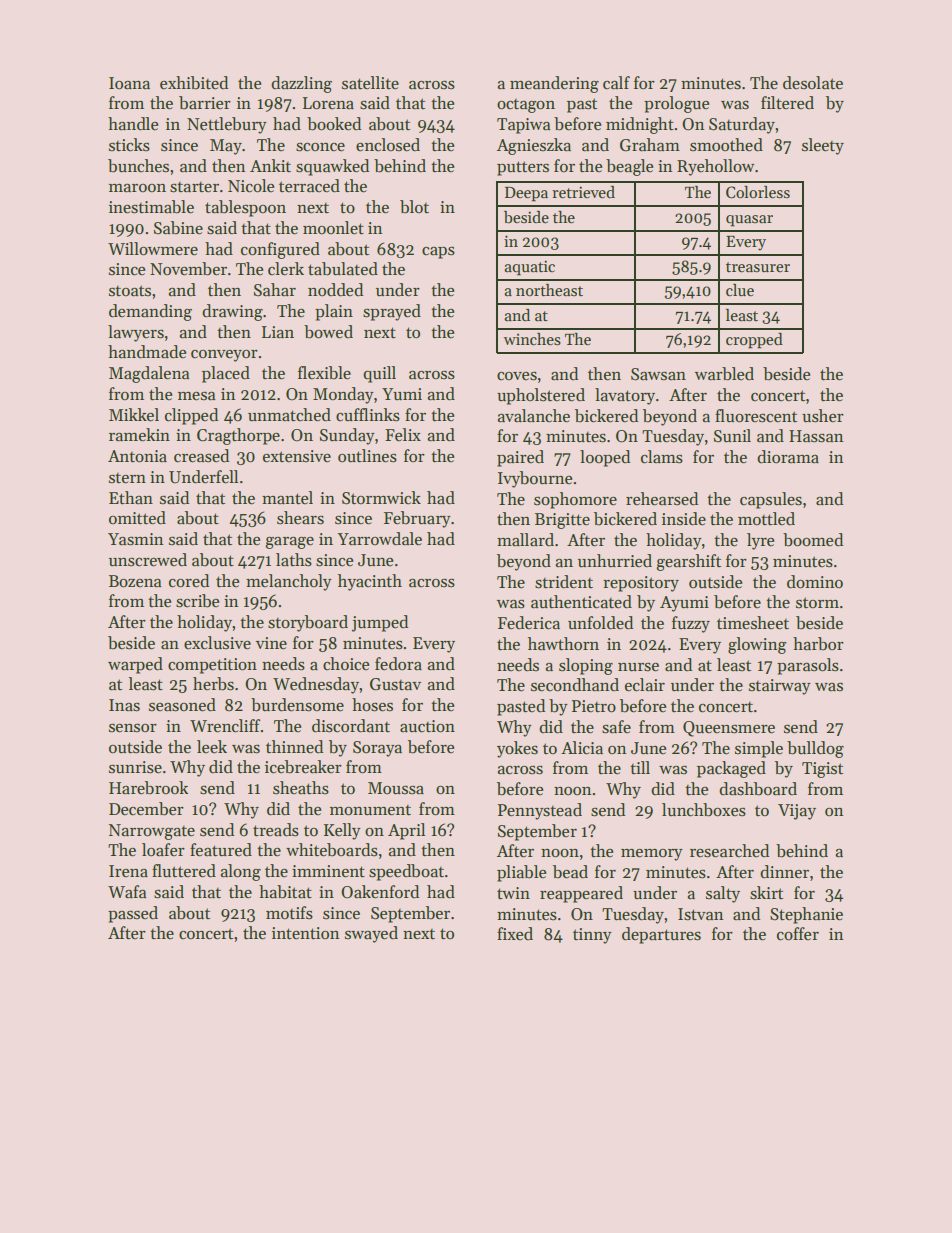 The height and width of the page is (1233, 952). I want to click on bunches, so click(138, 166).
